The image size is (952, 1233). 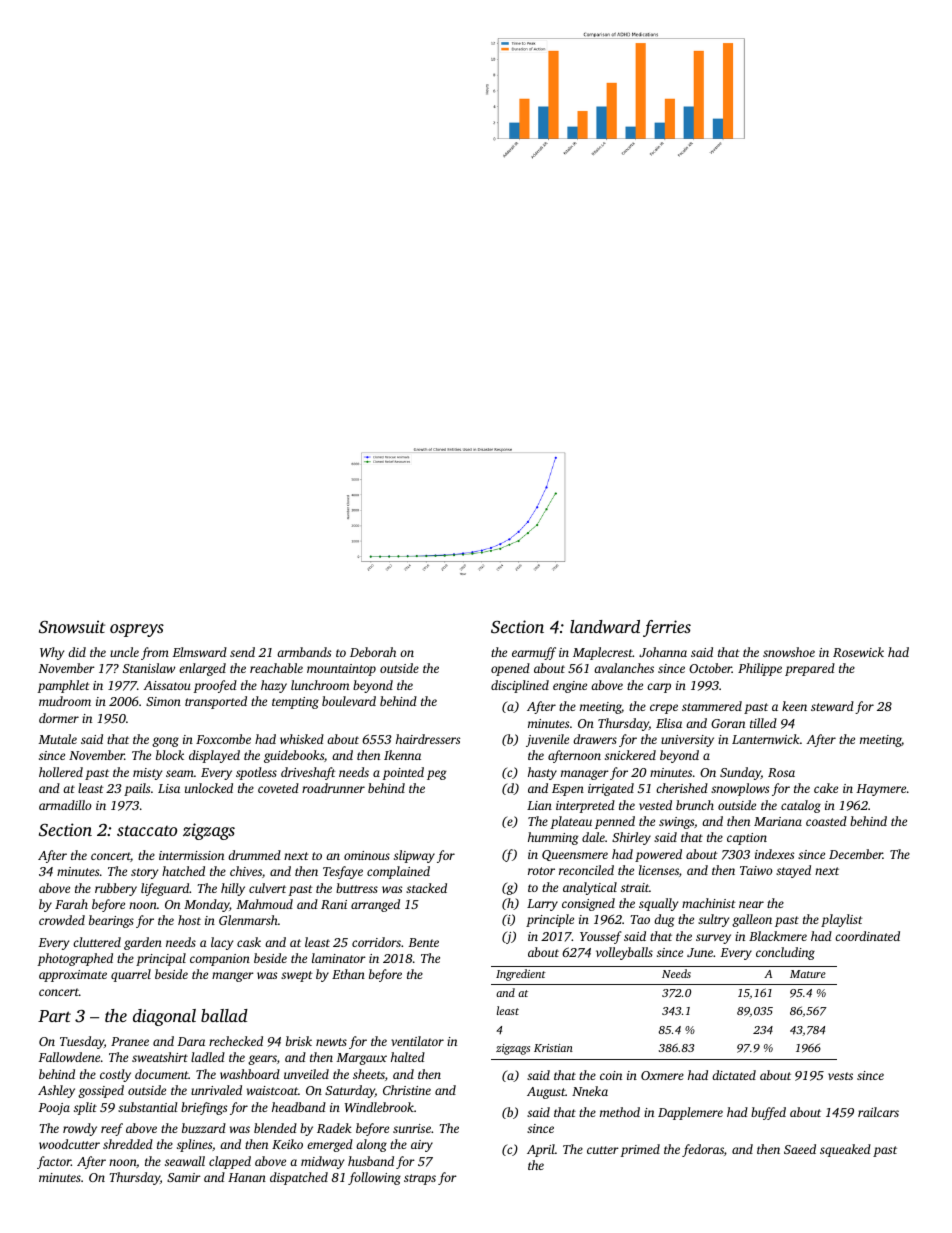 I want to click on crepe, so click(x=664, y=709).
